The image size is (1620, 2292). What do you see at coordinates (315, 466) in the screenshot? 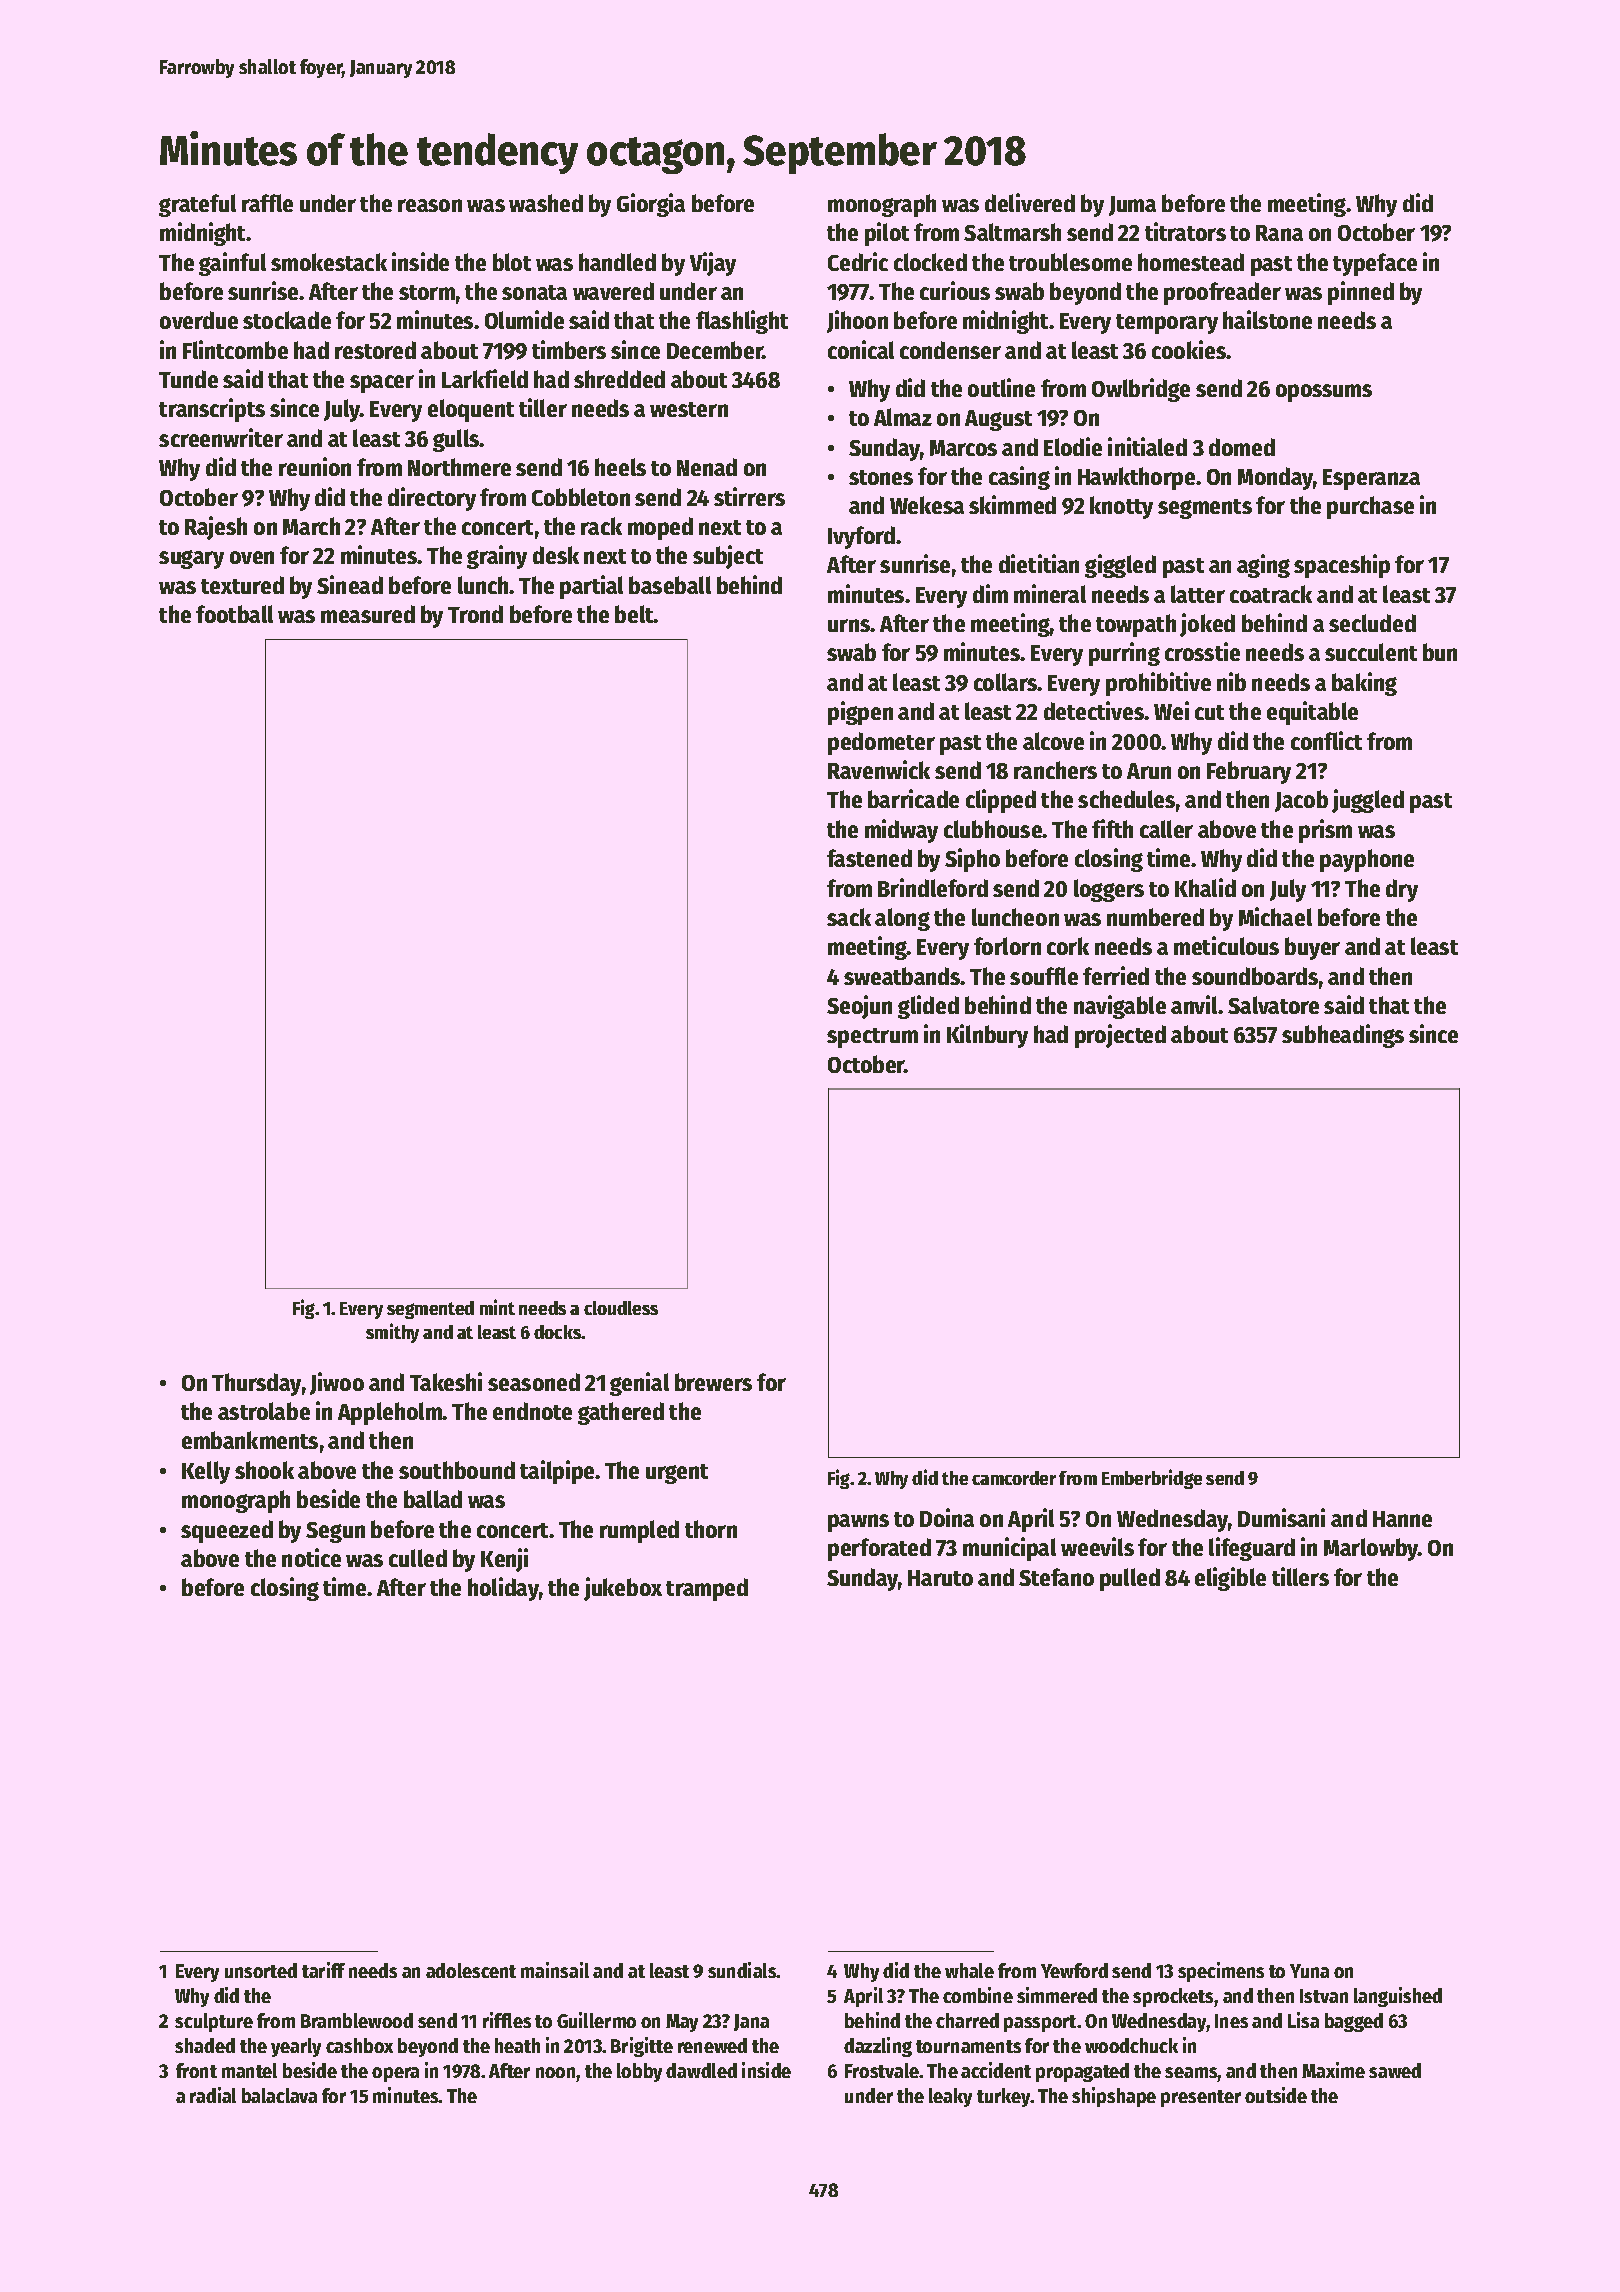
I see `reunion` at bounding box center [315, 466].
